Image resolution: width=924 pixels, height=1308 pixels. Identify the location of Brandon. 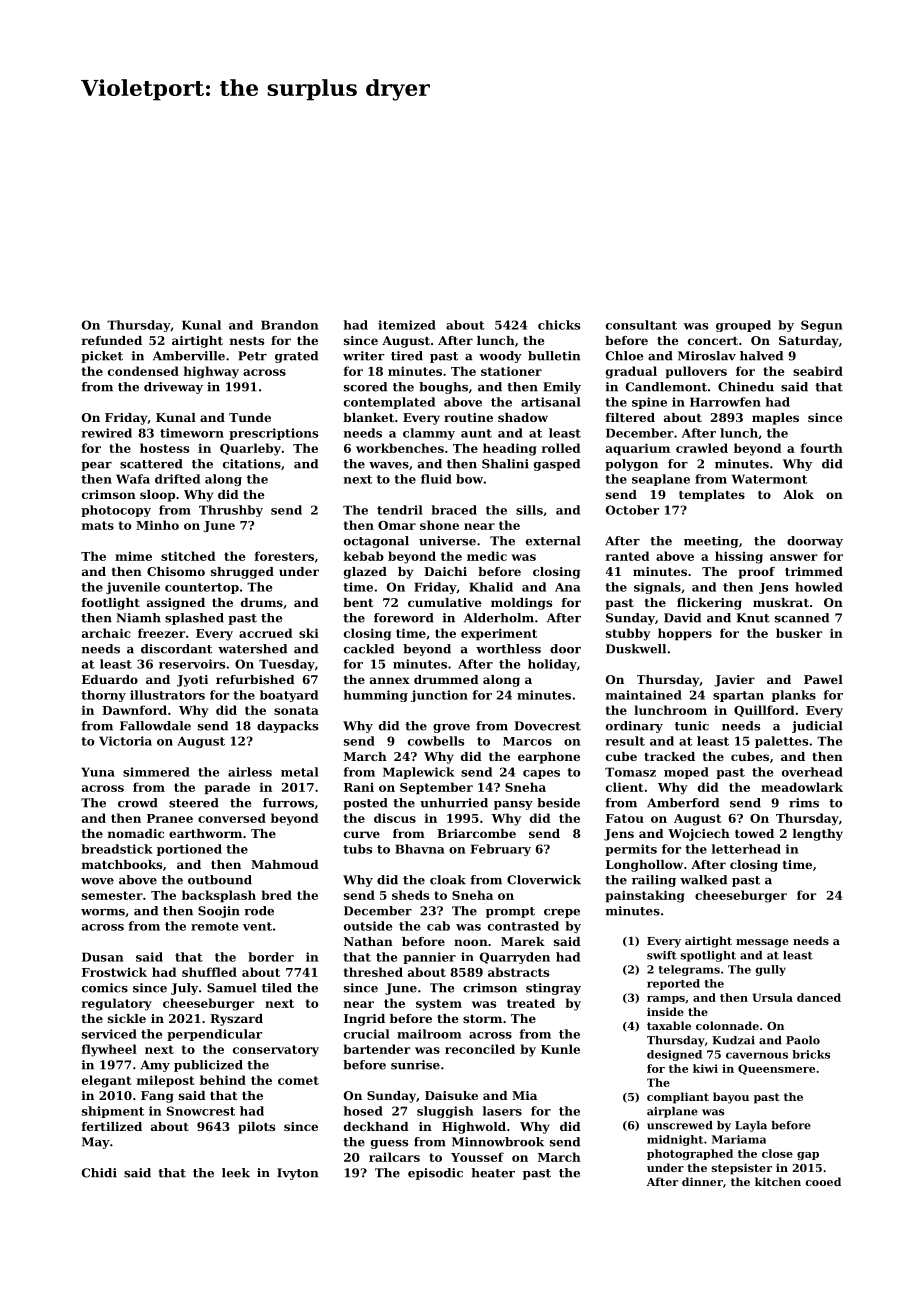
(289, 325).
